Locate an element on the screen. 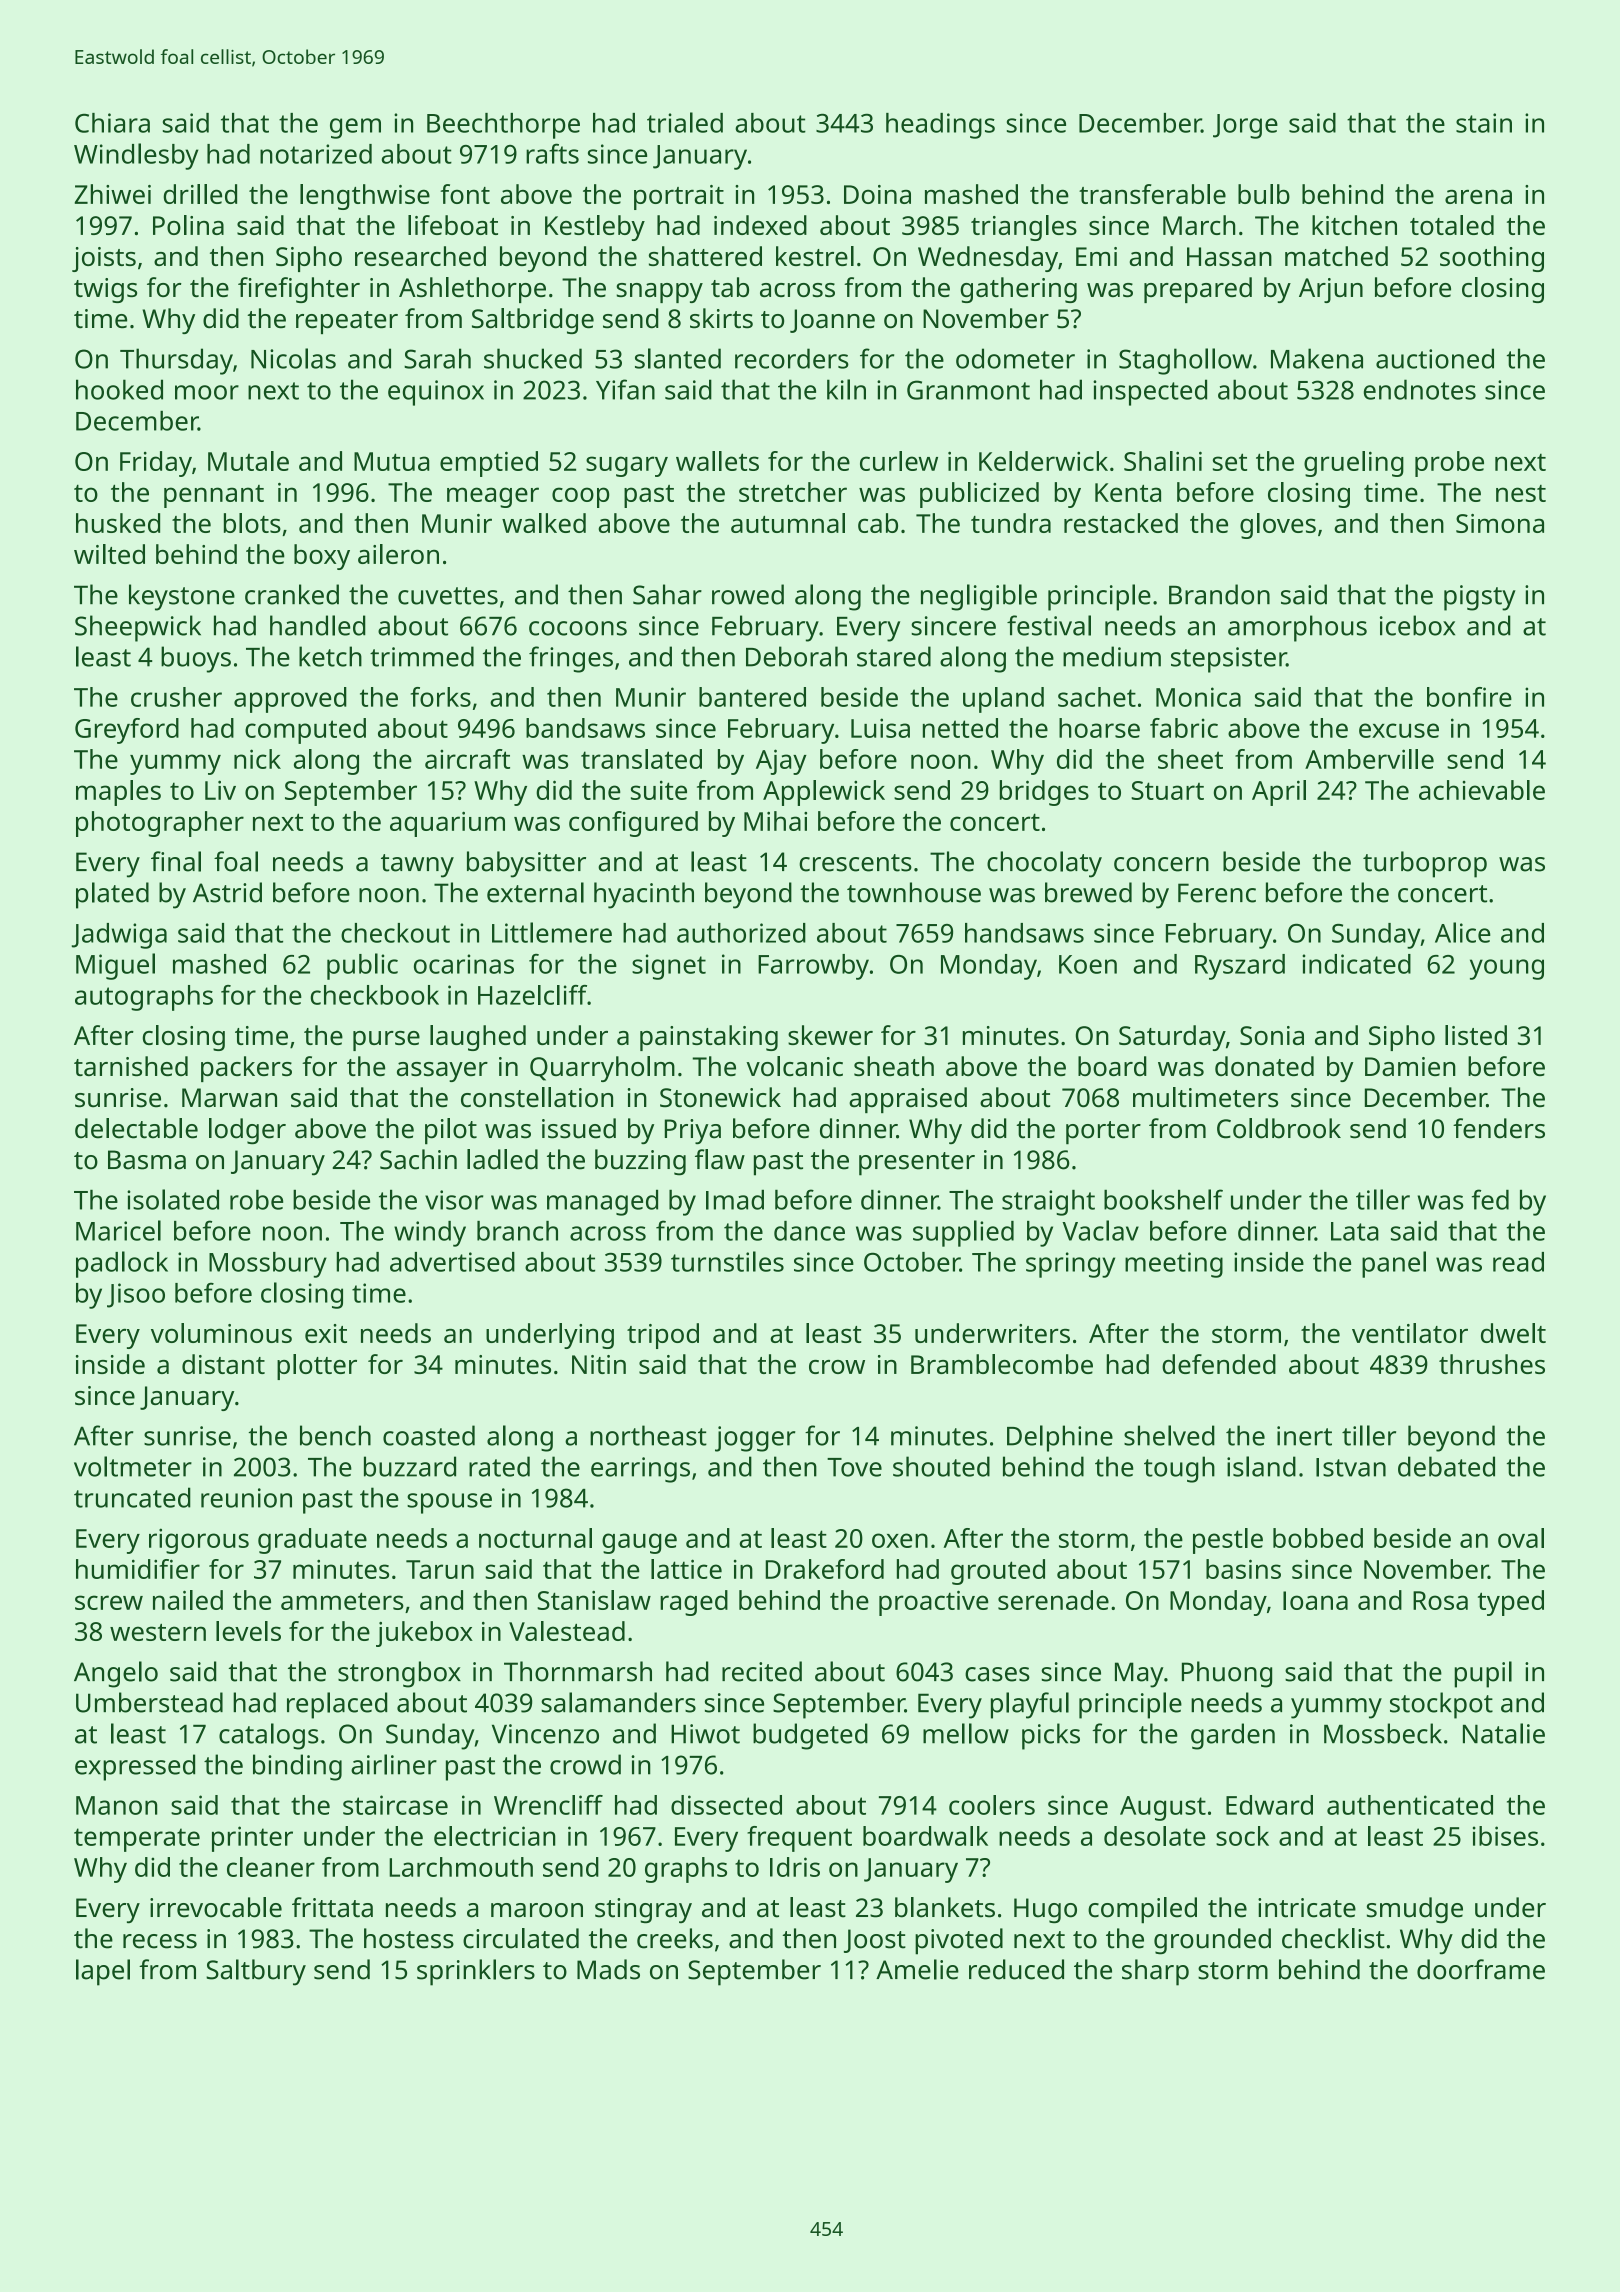 The height and width of the screenshot is (2292, 1620). Miguel is located at coordinates (115, 966).
